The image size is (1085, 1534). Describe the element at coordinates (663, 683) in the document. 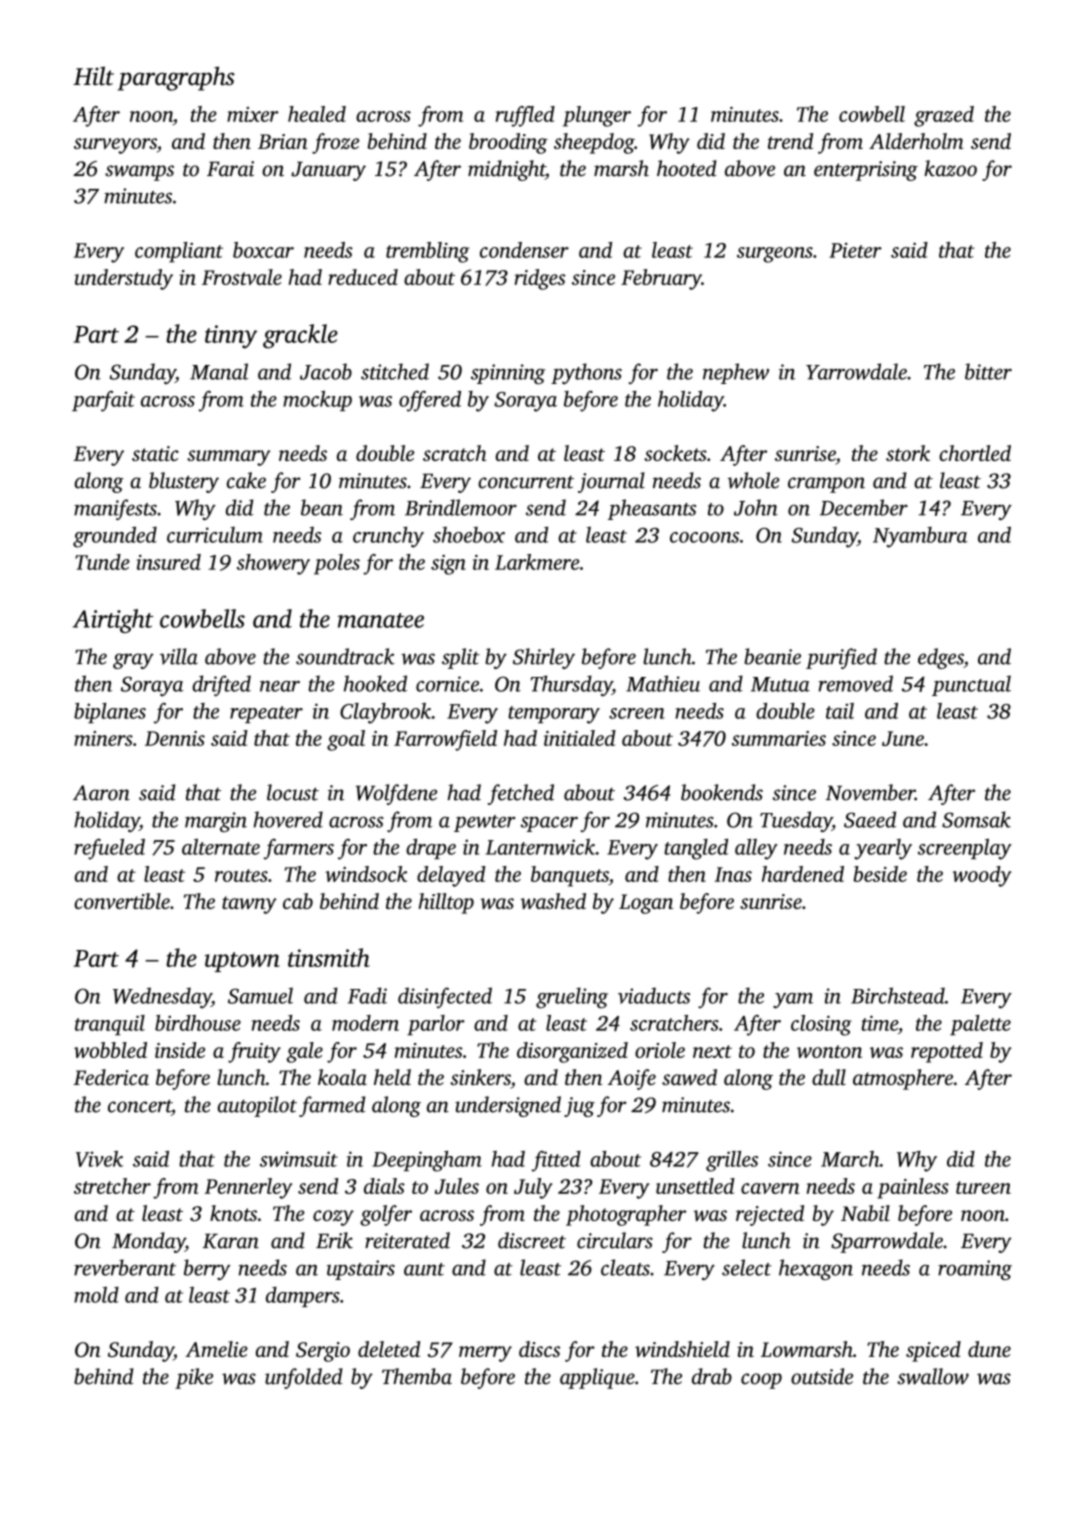

I see `Mathieu` at that location.
